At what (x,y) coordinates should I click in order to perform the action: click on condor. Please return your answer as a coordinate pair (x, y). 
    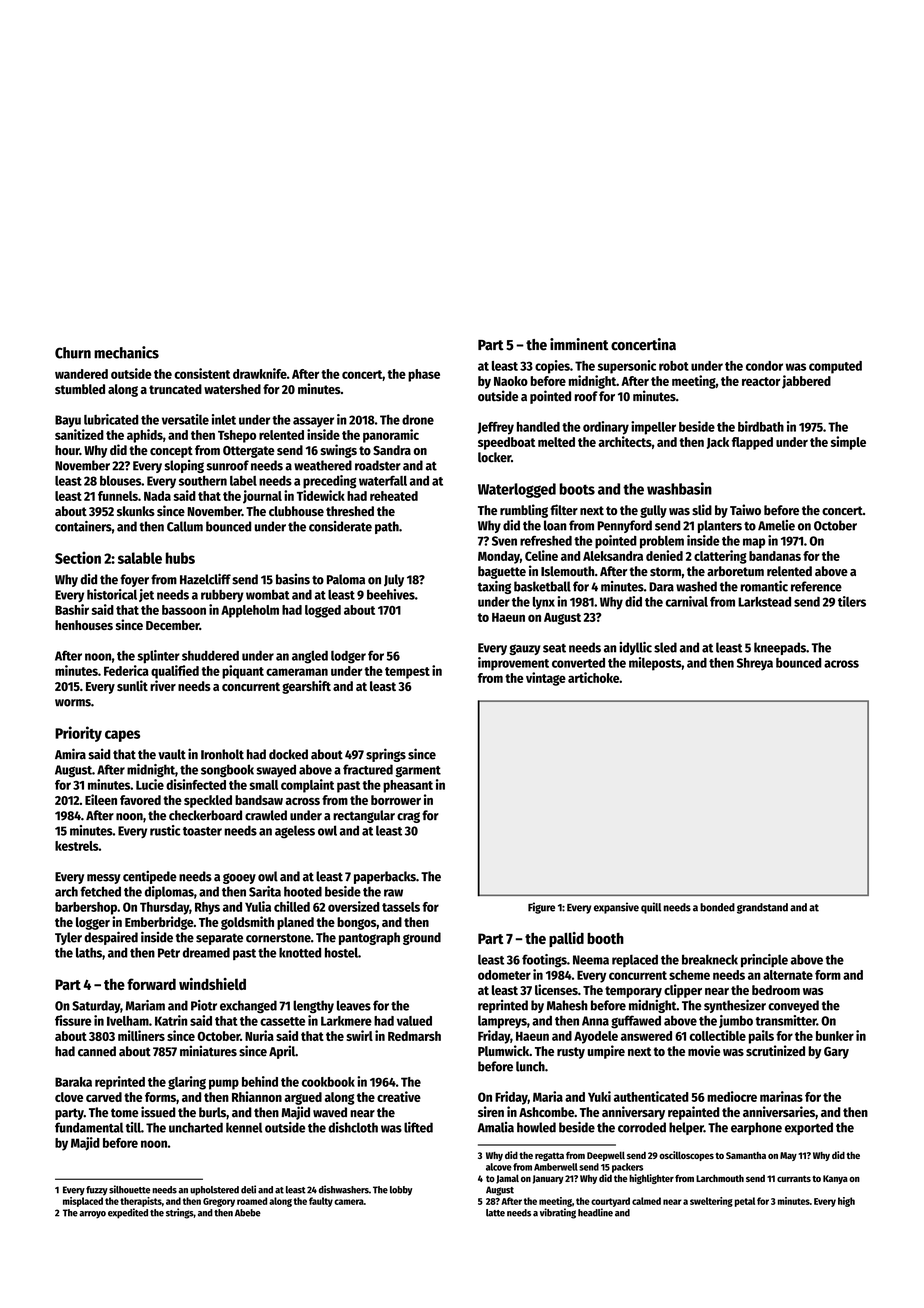
    Looking at the image, I should click on (764, 366).
